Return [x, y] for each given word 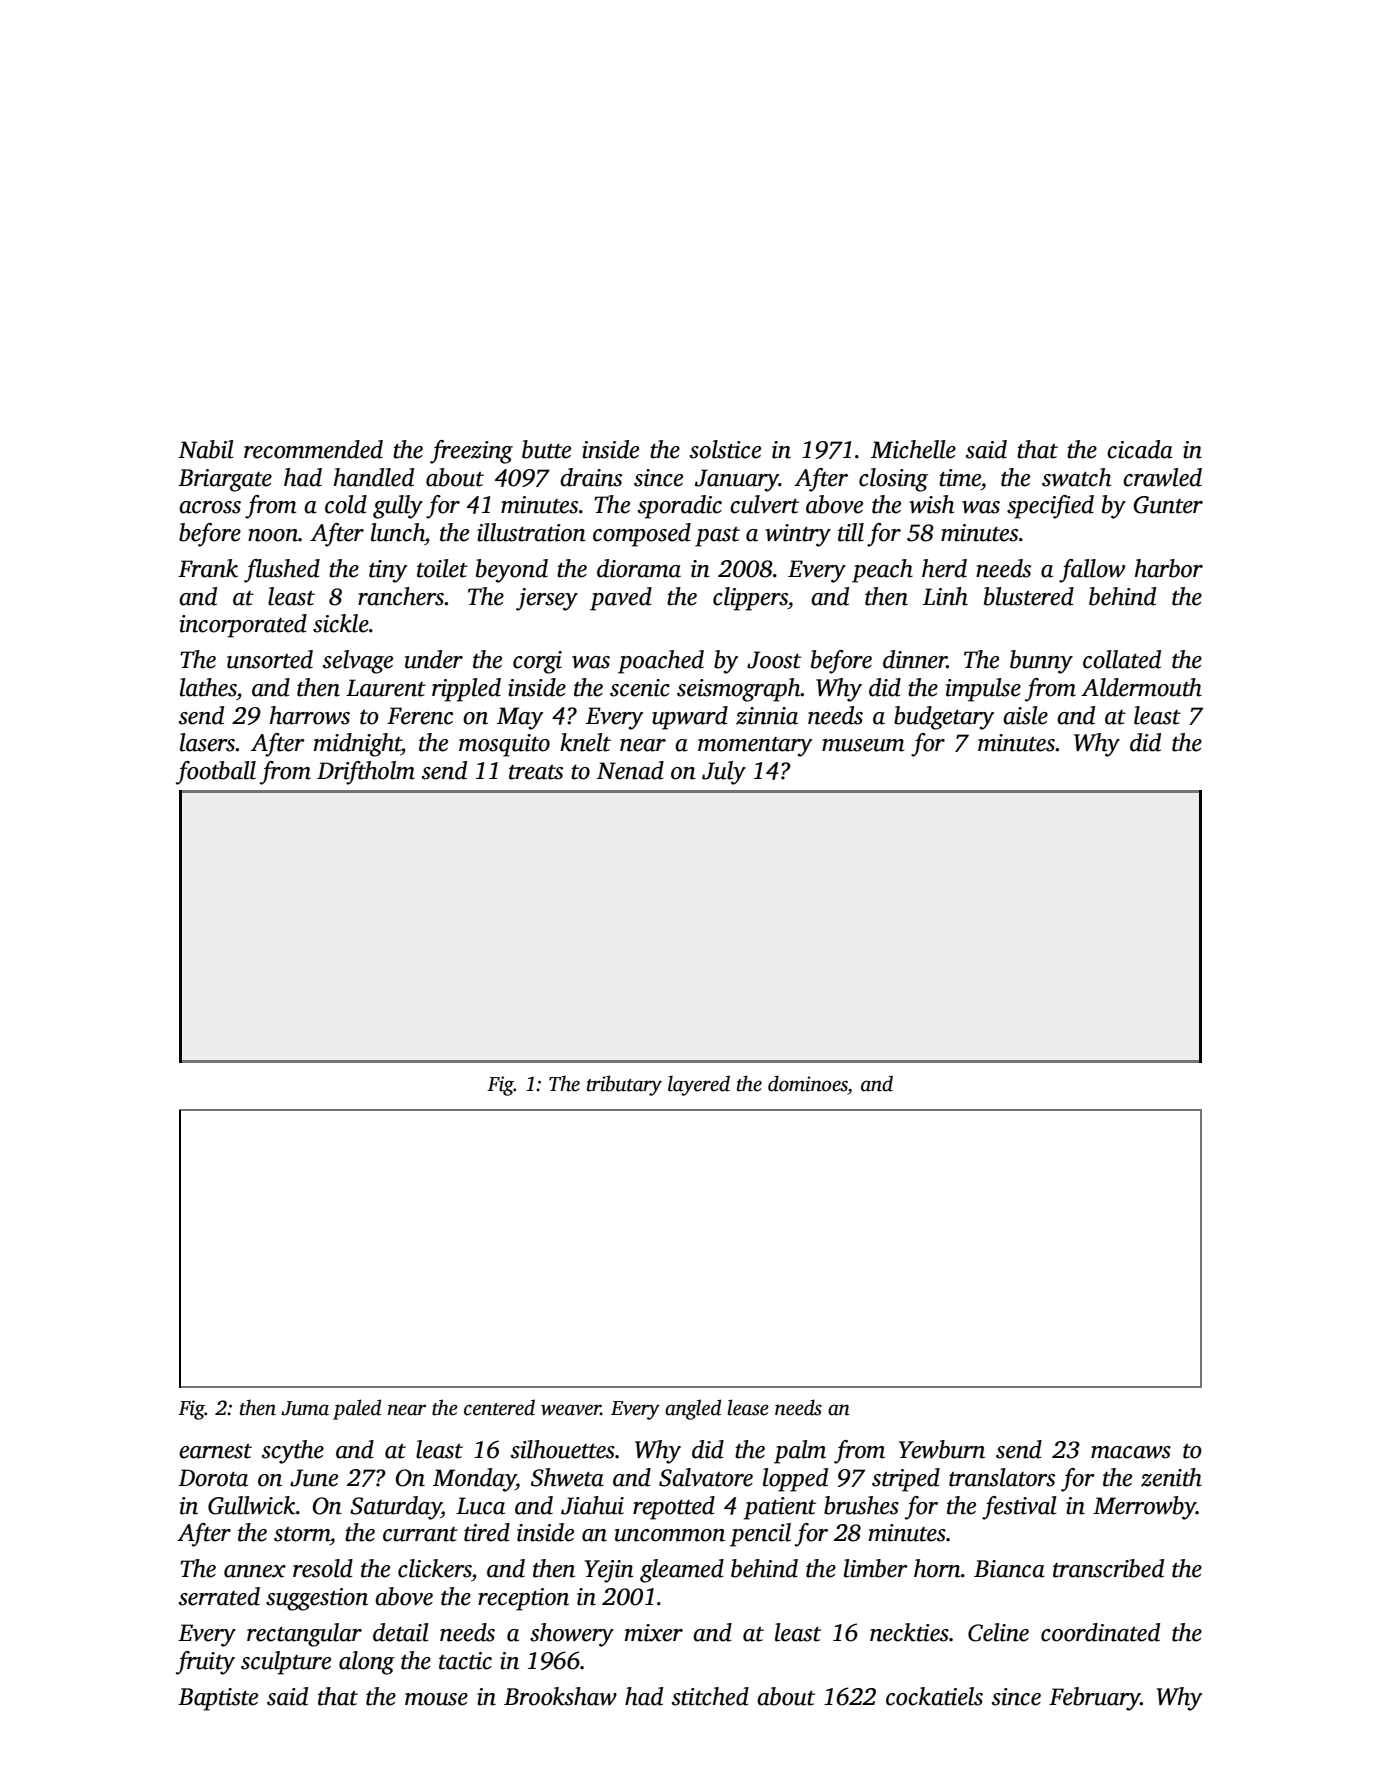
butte [546, 449]
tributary [624, 1085]
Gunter [1168, 505]
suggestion [317, 1599]
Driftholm [366, 773]
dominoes [808, 1083]
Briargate [225, 480]
